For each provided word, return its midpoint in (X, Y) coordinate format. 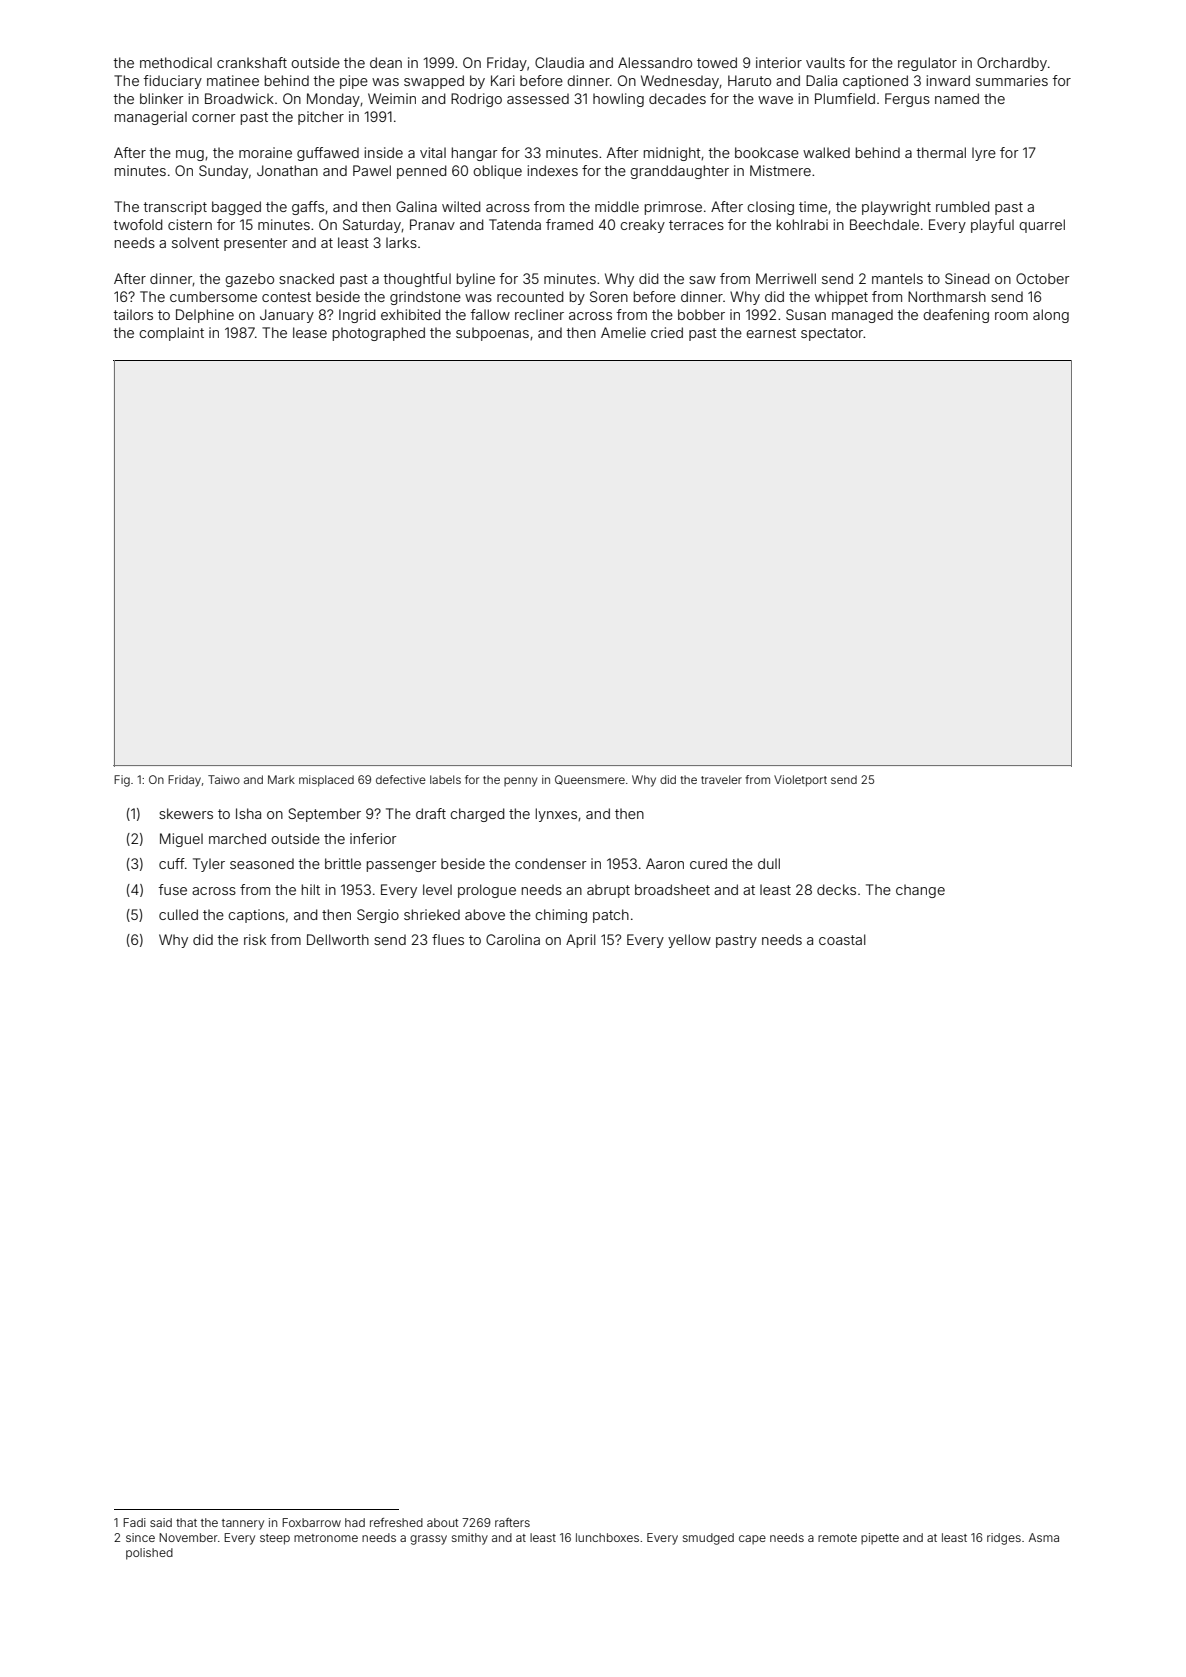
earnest (771, 333)
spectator (832, 334)
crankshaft (252, 62)
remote (837, 1538)
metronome (326, 1538)
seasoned (262, 863)
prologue (487, 891)
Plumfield (845, 98)
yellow (689, 941)
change (920, 891)
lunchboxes (607, 1537)
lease (310, 332)
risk (255, 939)
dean (386, 62)
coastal (842, 939)
